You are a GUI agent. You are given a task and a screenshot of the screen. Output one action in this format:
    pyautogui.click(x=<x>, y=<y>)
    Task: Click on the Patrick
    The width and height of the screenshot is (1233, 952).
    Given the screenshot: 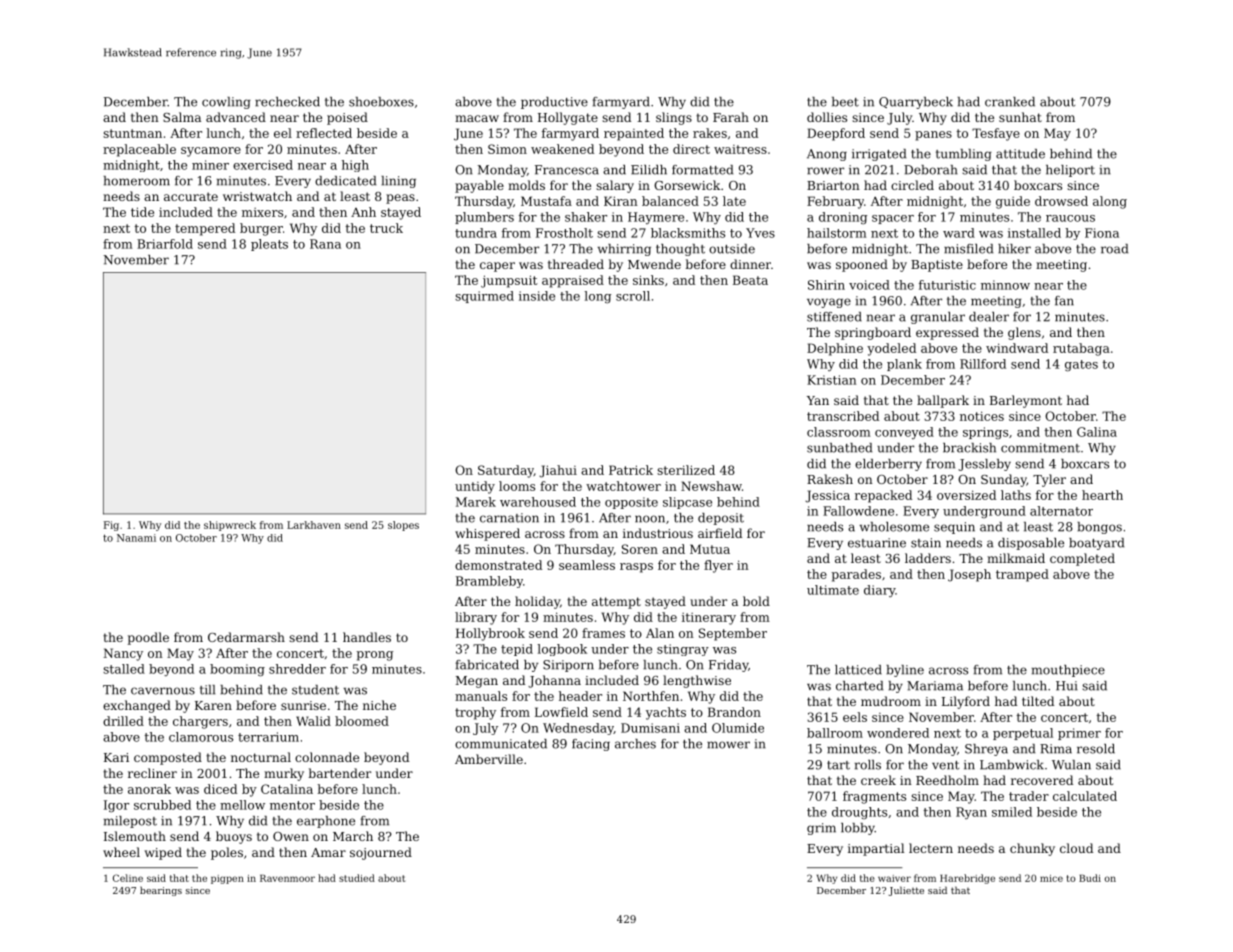 What is the action you would take?
    pyautogui.click(x=631, y=470)
